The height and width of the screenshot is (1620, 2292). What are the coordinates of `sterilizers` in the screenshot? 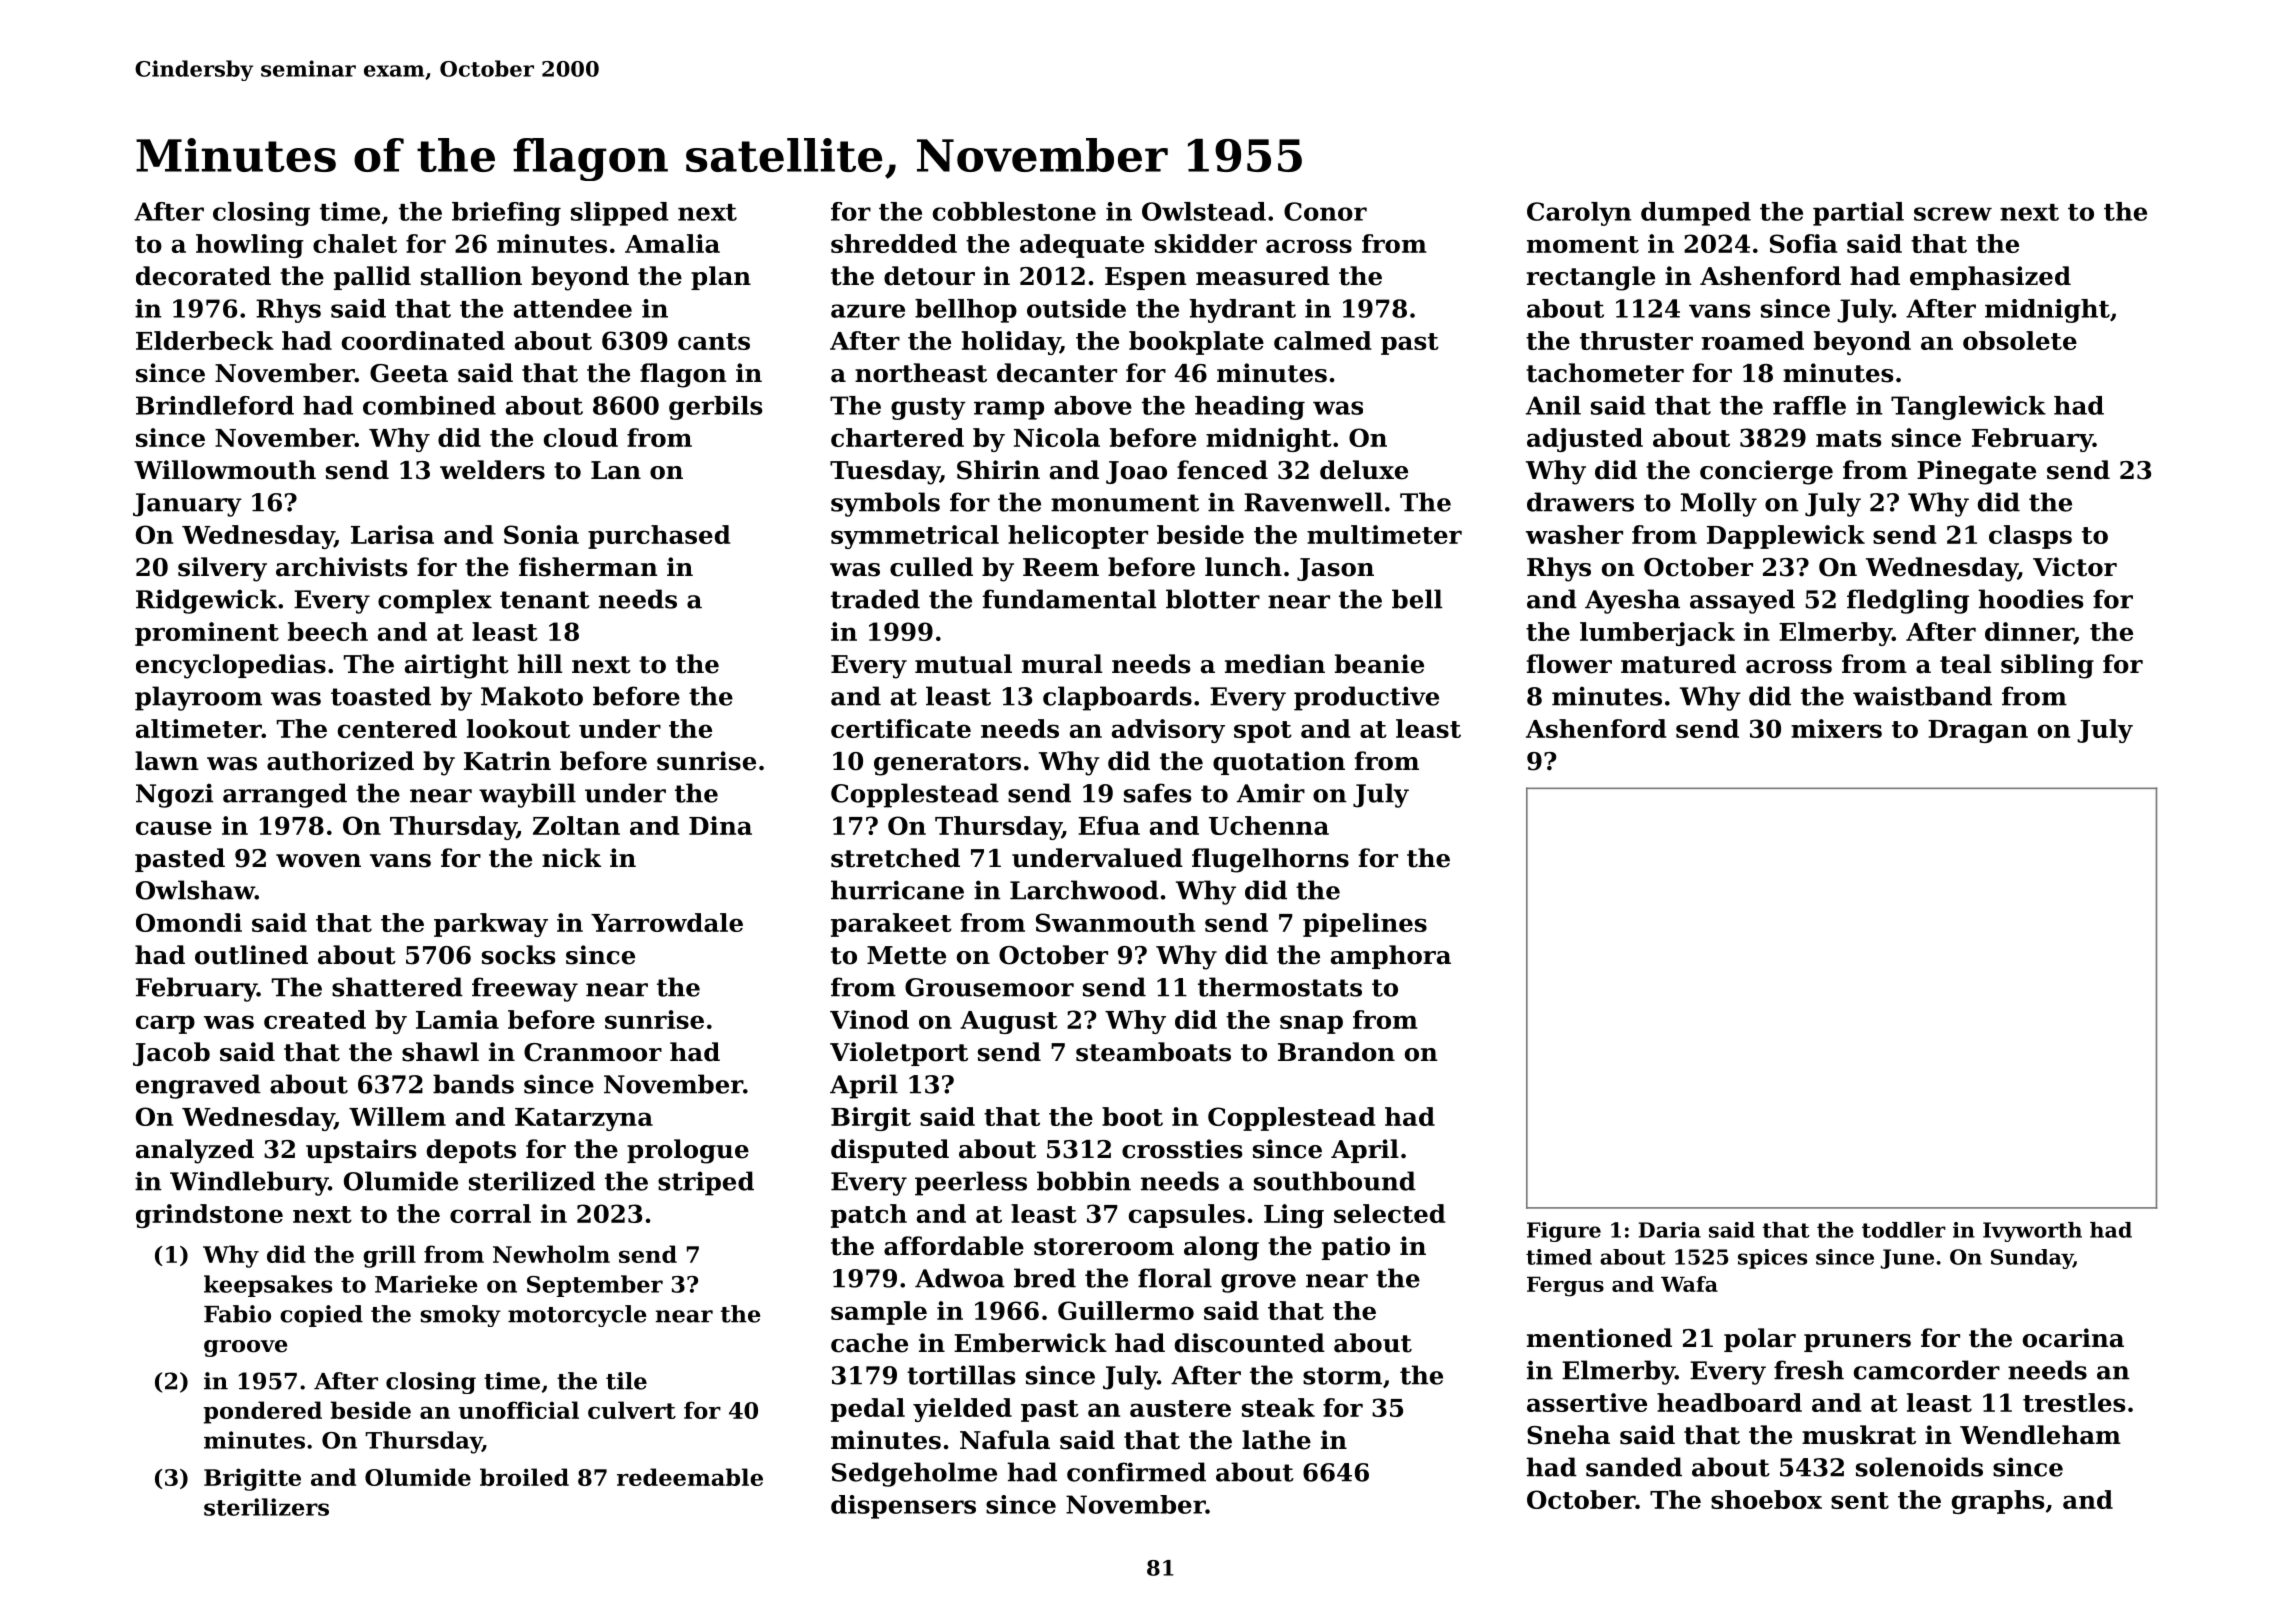 It's located at (266, 1507).
